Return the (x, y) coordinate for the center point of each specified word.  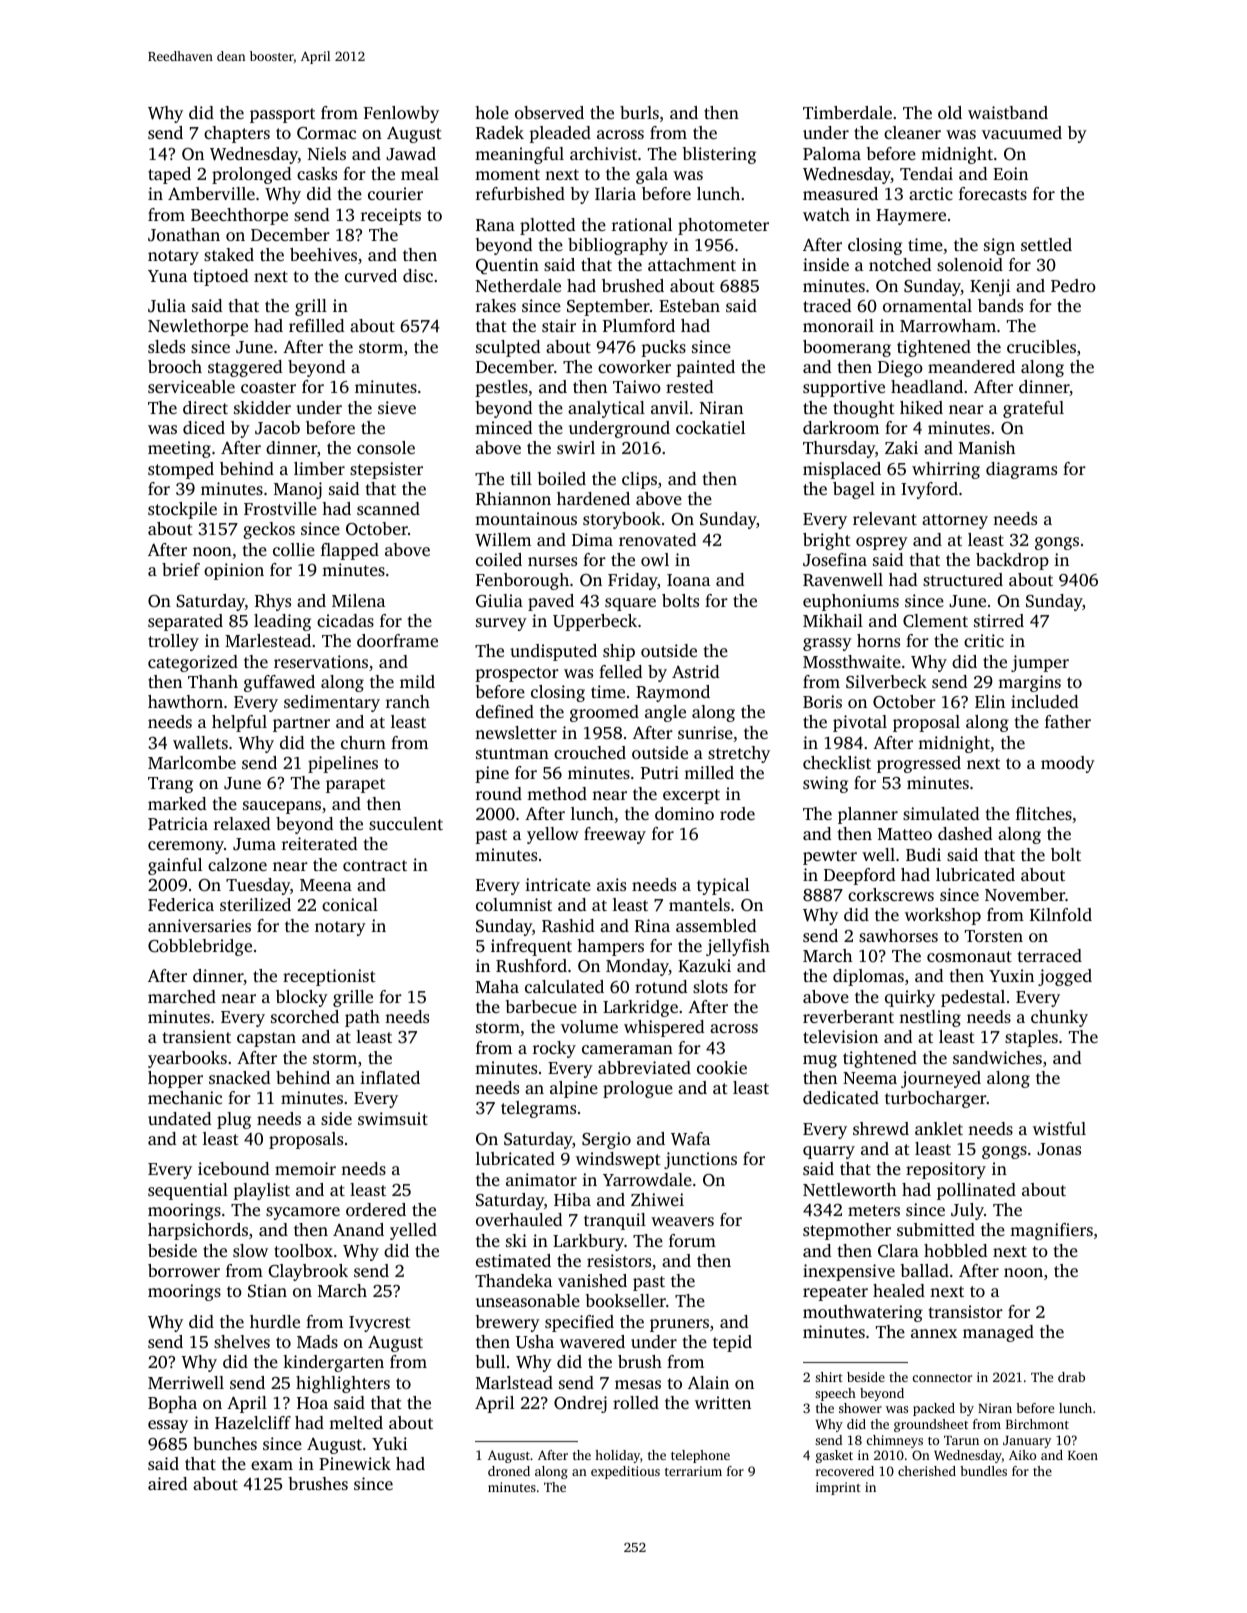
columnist (514, 904)
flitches (1044, 813)
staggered (245, 368)
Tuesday (258, 886)
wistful (1059, 1128)
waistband (1008, 112)
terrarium (693, 1471)
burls (639, 112)
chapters (237, 134)
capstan (266, 1039)
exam (272, 1465)
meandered (971, 366)
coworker (634, 366)
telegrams (538, 1109)
